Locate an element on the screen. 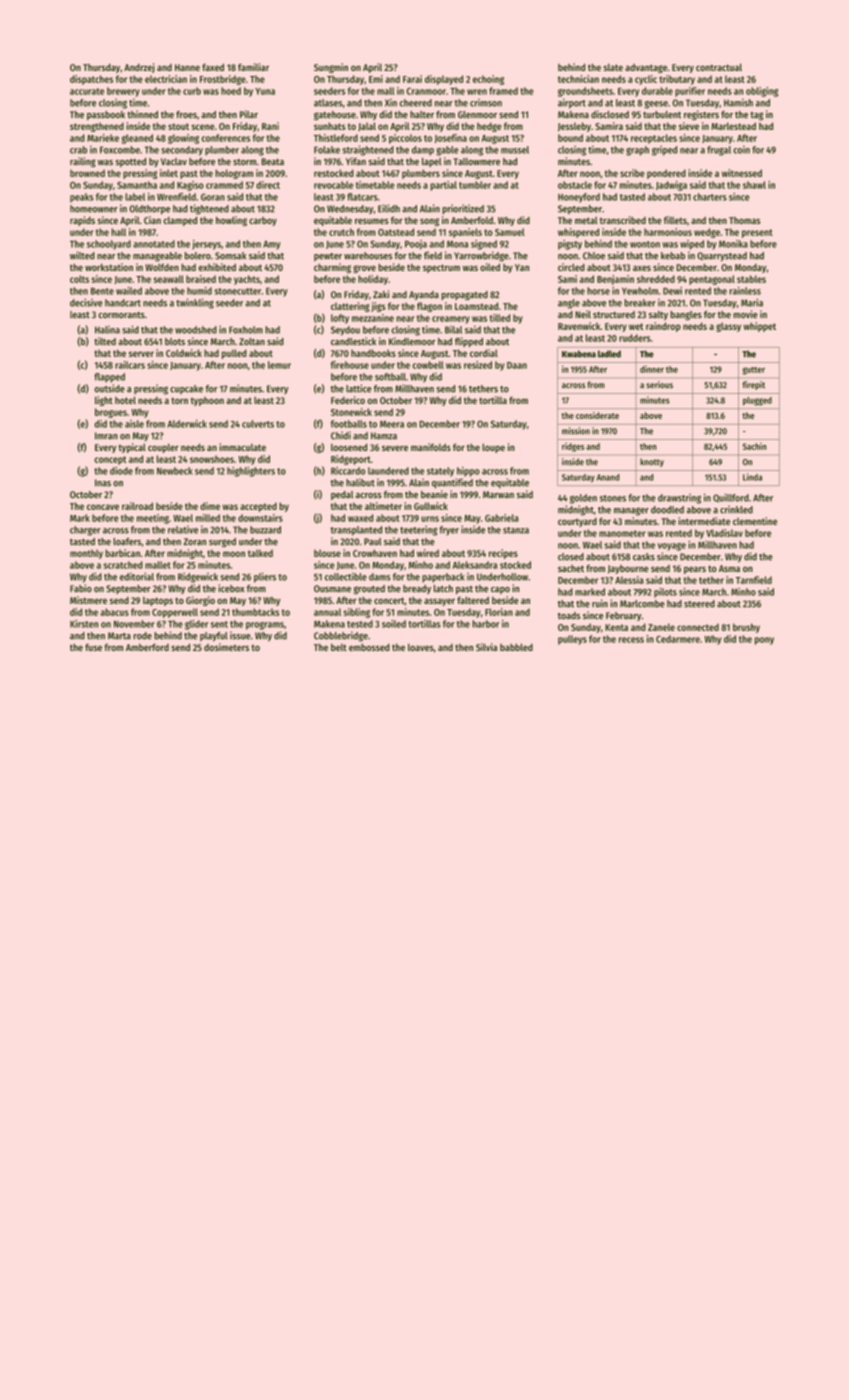 The width and height of the screenshot is (849, 1400). Amberford is located at coordinates (147, 647).
